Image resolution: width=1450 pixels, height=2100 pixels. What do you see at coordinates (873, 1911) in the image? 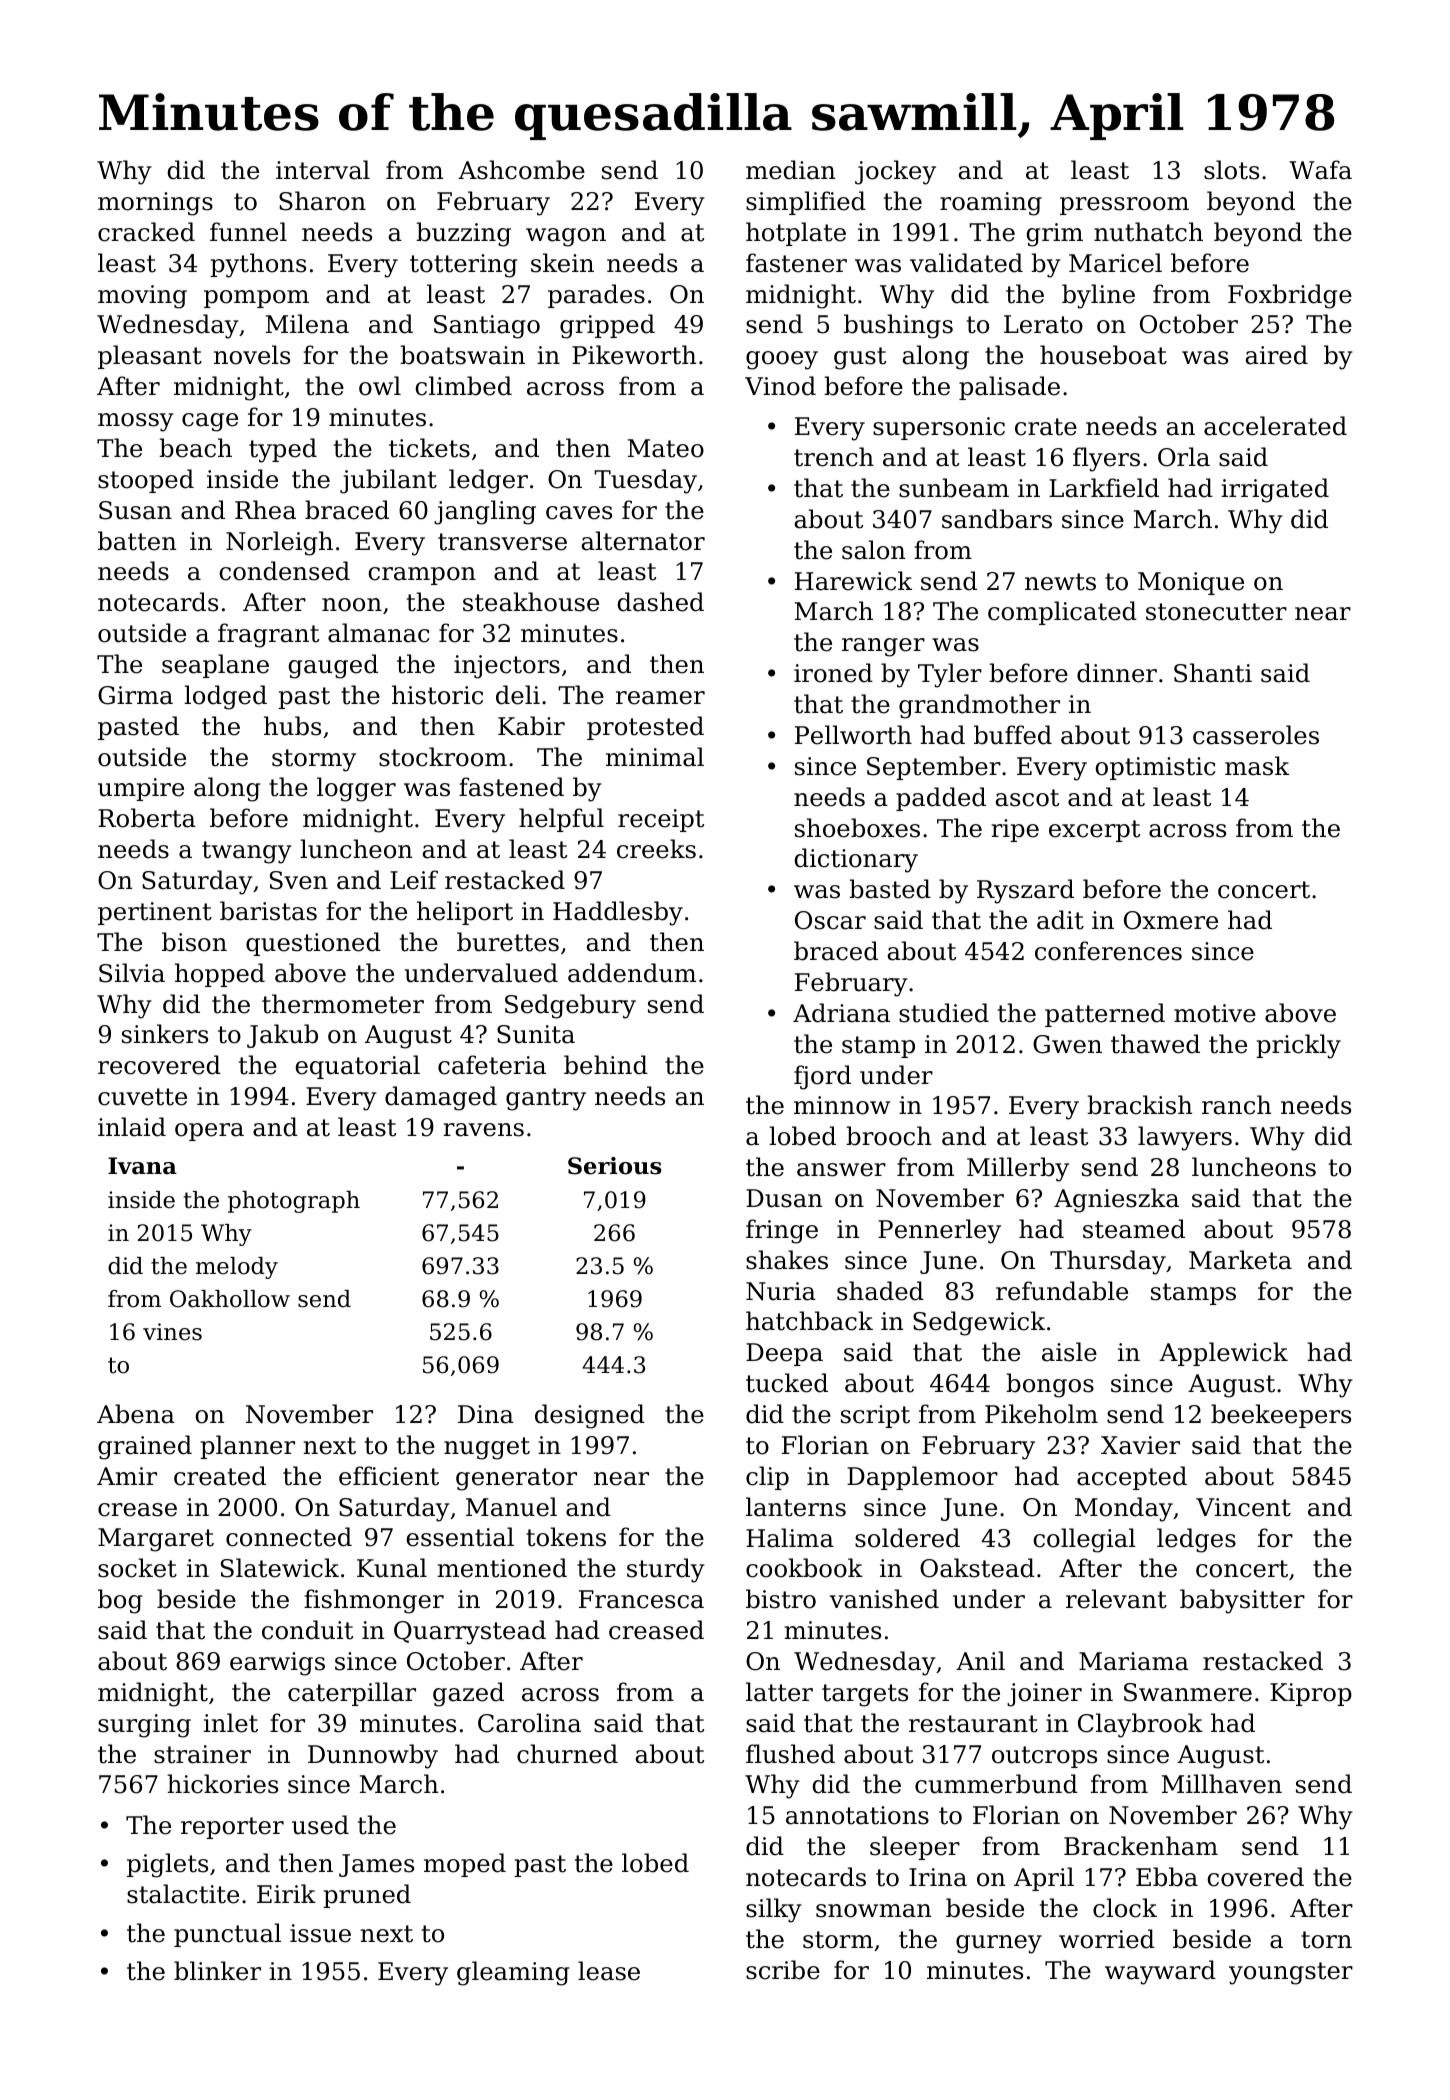
I see `snowman` at bounding box center [873, 1911].
